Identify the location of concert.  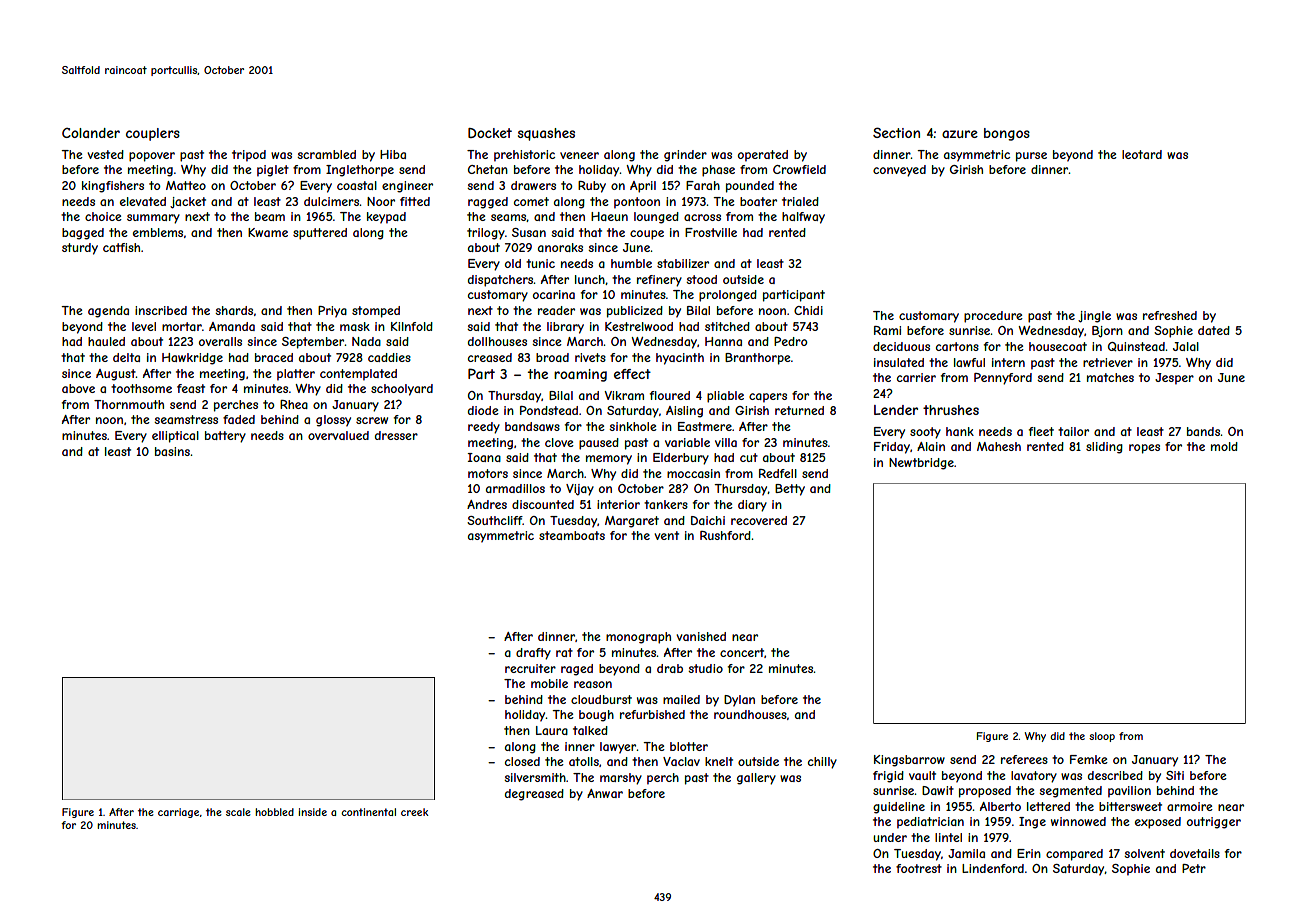
(742, 652).
